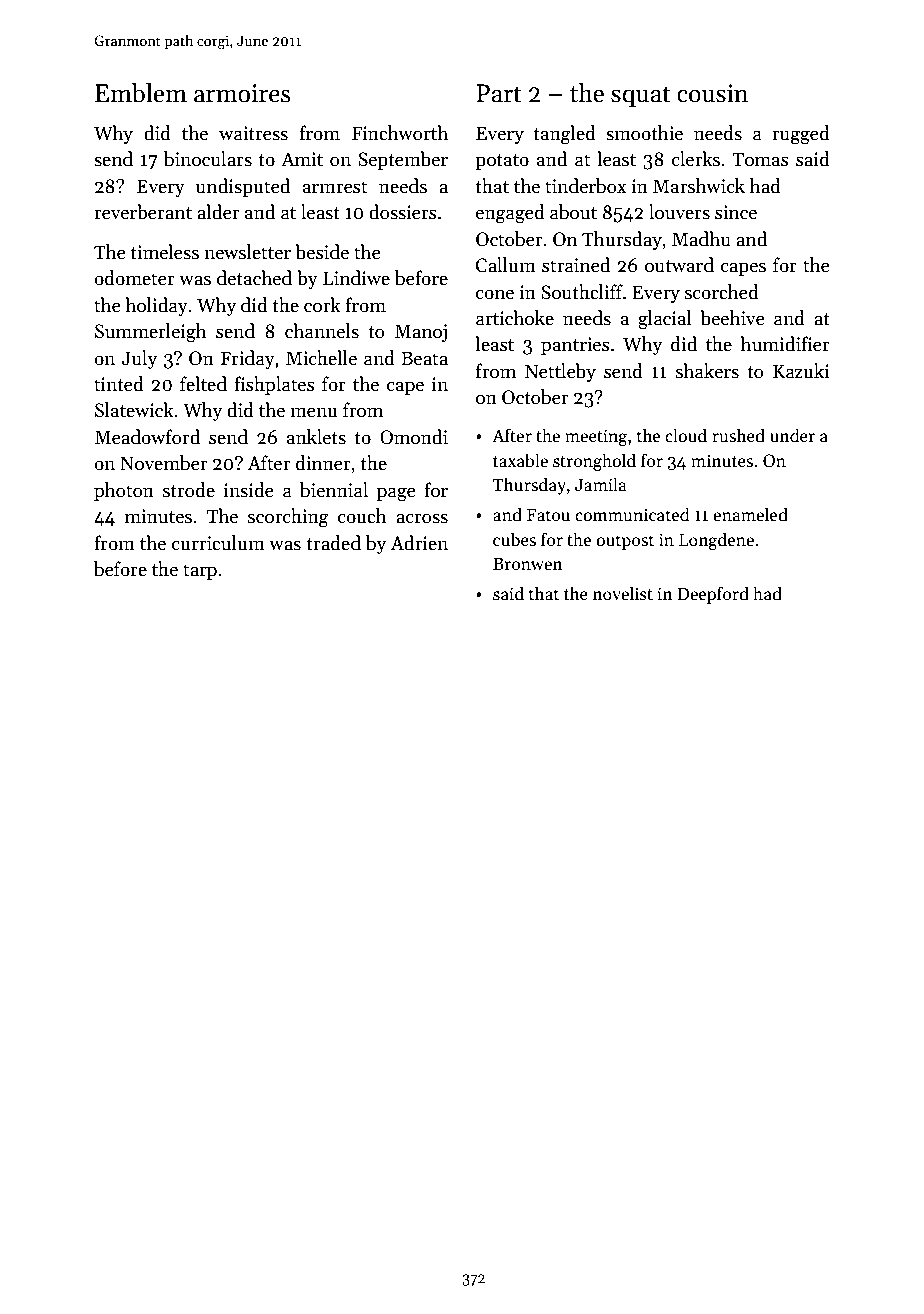  Describe the element at coordinates (119, 384) in the screenshot. I see `tinted` at that location.
